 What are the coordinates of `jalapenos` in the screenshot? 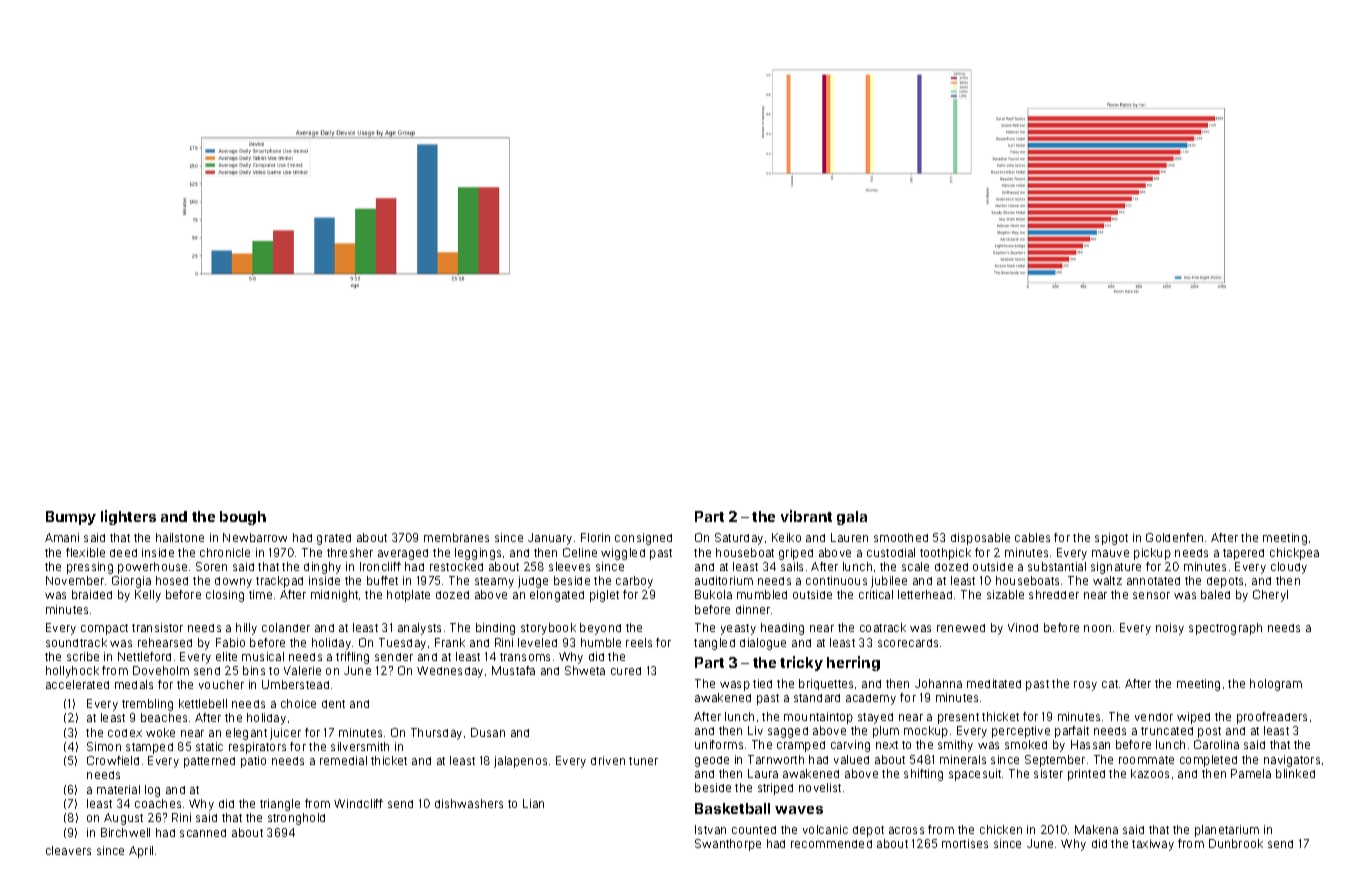 It's located at (520, 762).
